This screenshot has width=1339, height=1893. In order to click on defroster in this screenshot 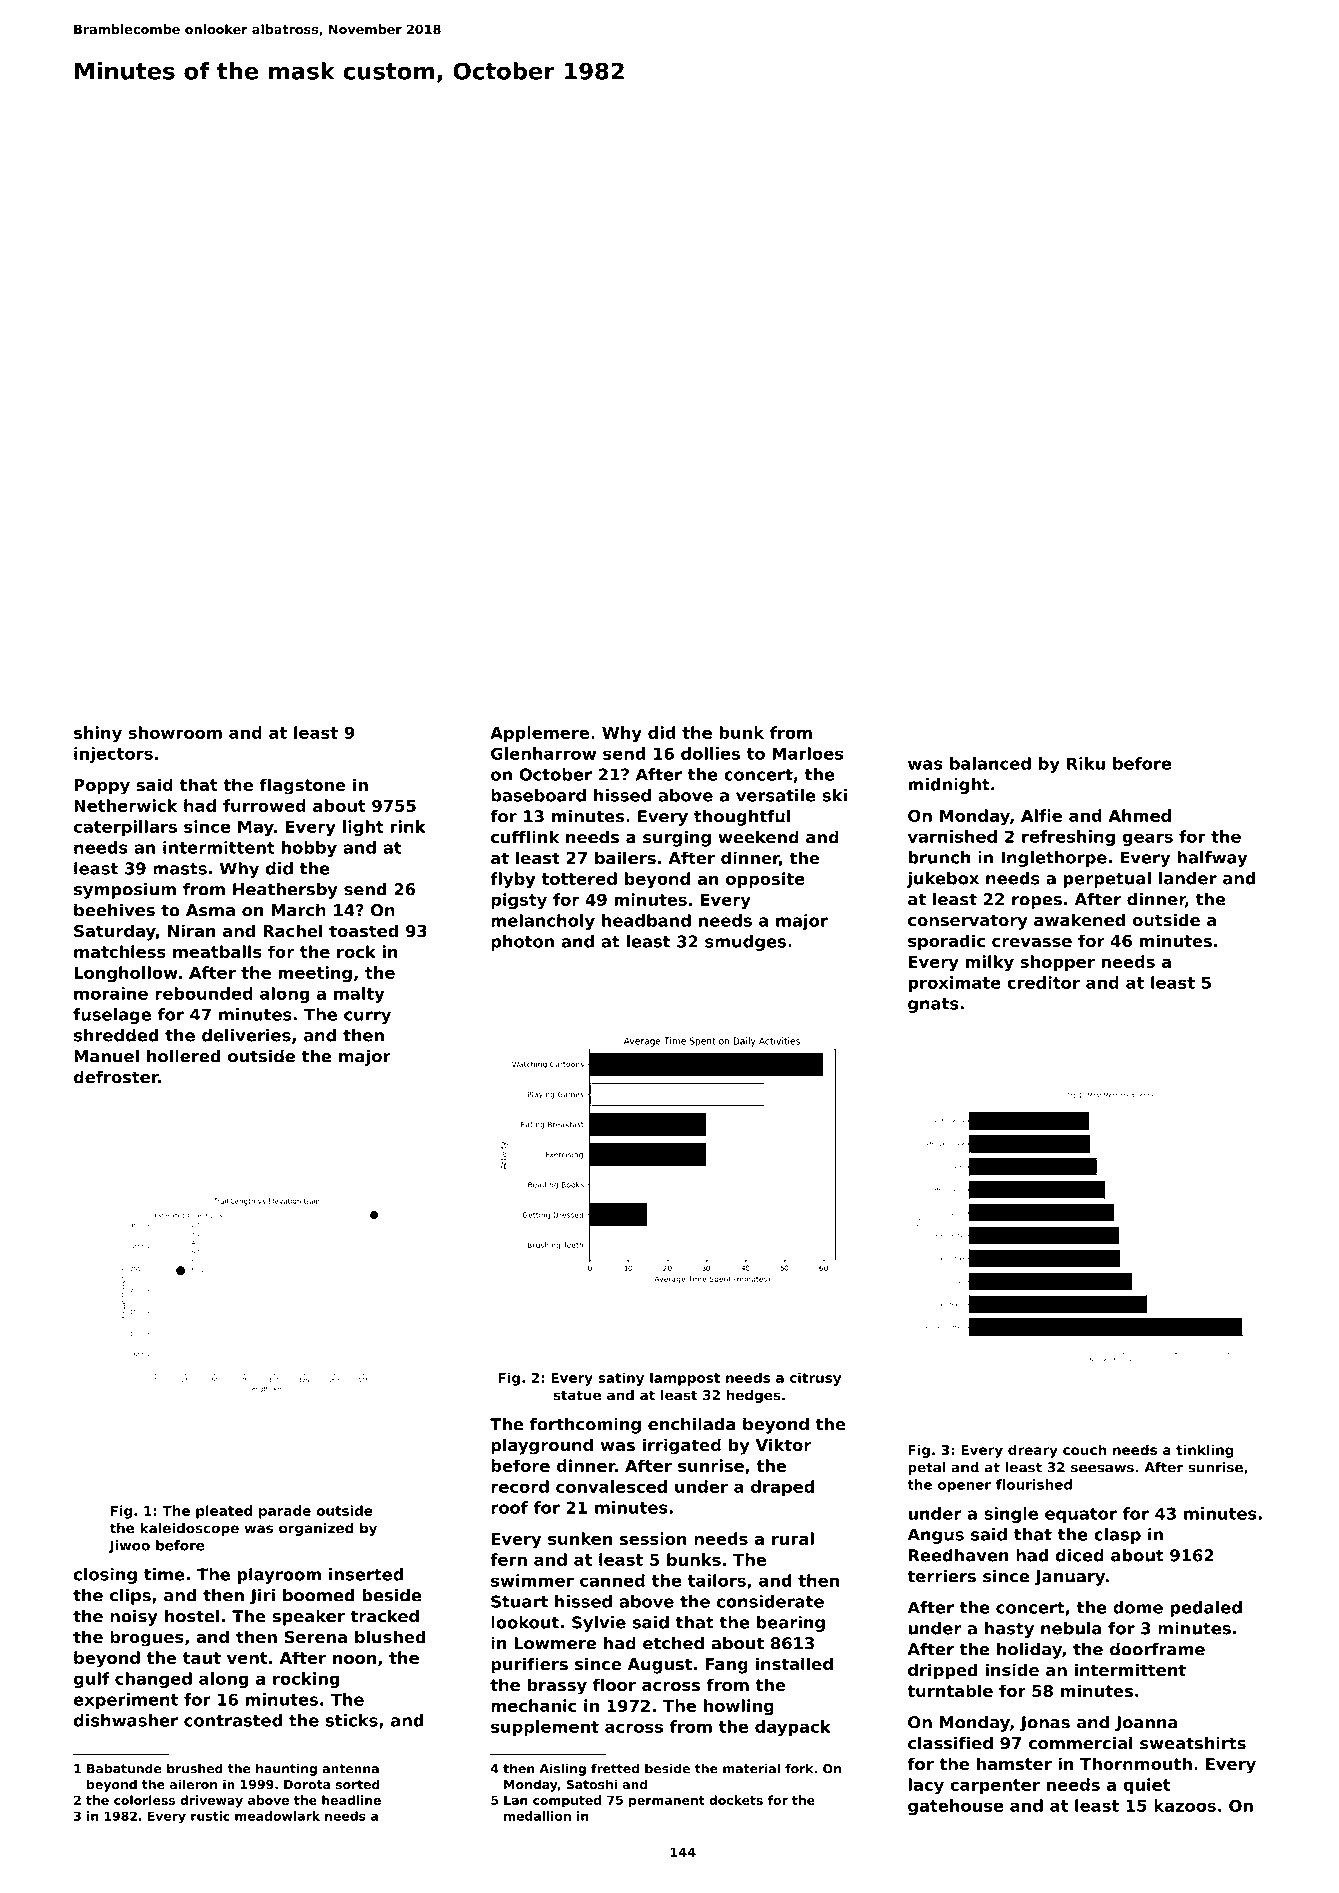, I will do `click(116, 1077)`.
